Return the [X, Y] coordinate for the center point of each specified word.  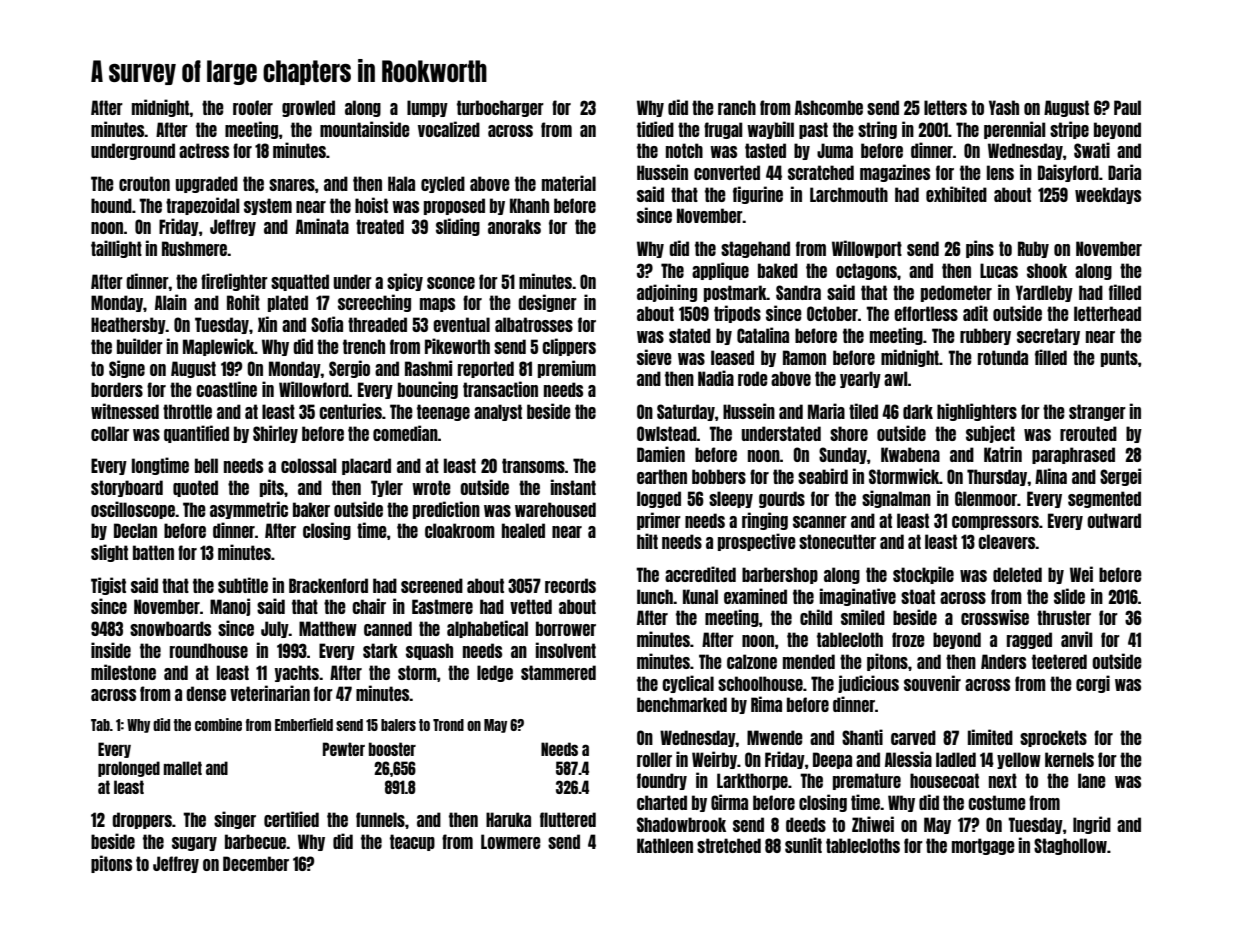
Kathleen [665, 845]
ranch [737, 107]
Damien [661, 454]
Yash [1004, 107]
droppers [142, 820]
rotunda [1003, 357]
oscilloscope [133, 510]
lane [1092, 780]
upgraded [207, 184]
